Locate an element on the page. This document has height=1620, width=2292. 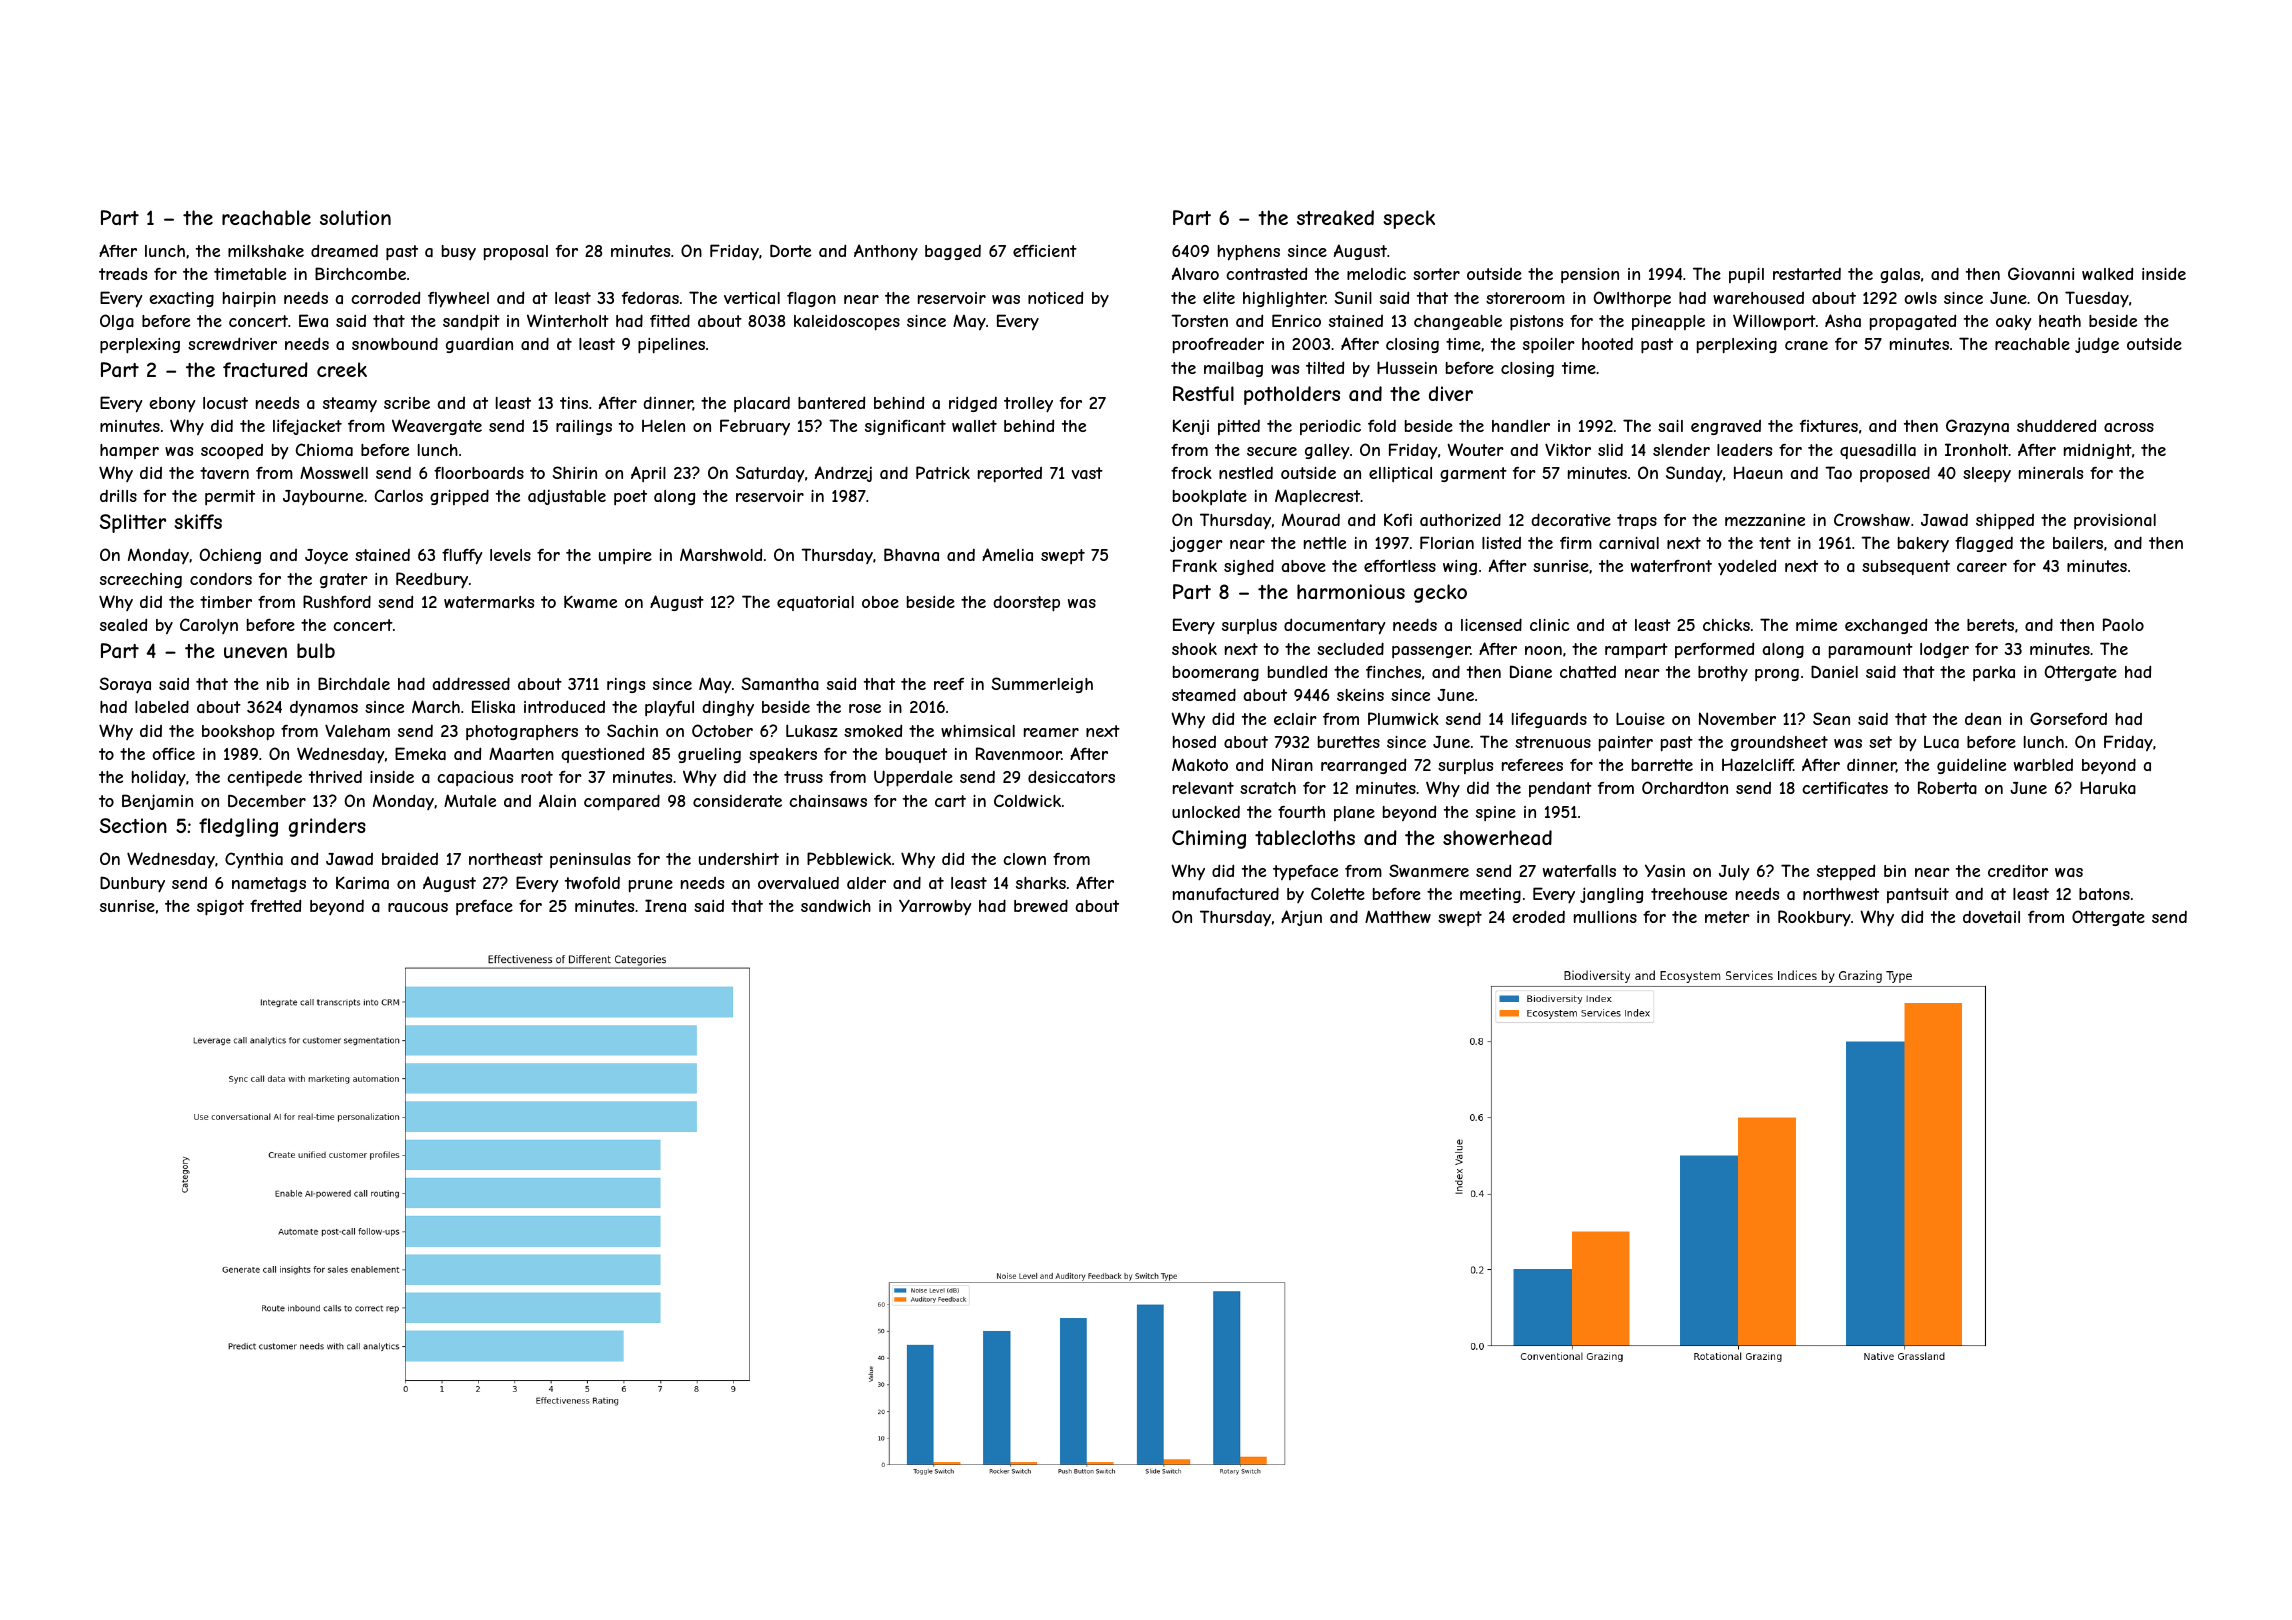
sealed is located at coordinates (123, 624).
